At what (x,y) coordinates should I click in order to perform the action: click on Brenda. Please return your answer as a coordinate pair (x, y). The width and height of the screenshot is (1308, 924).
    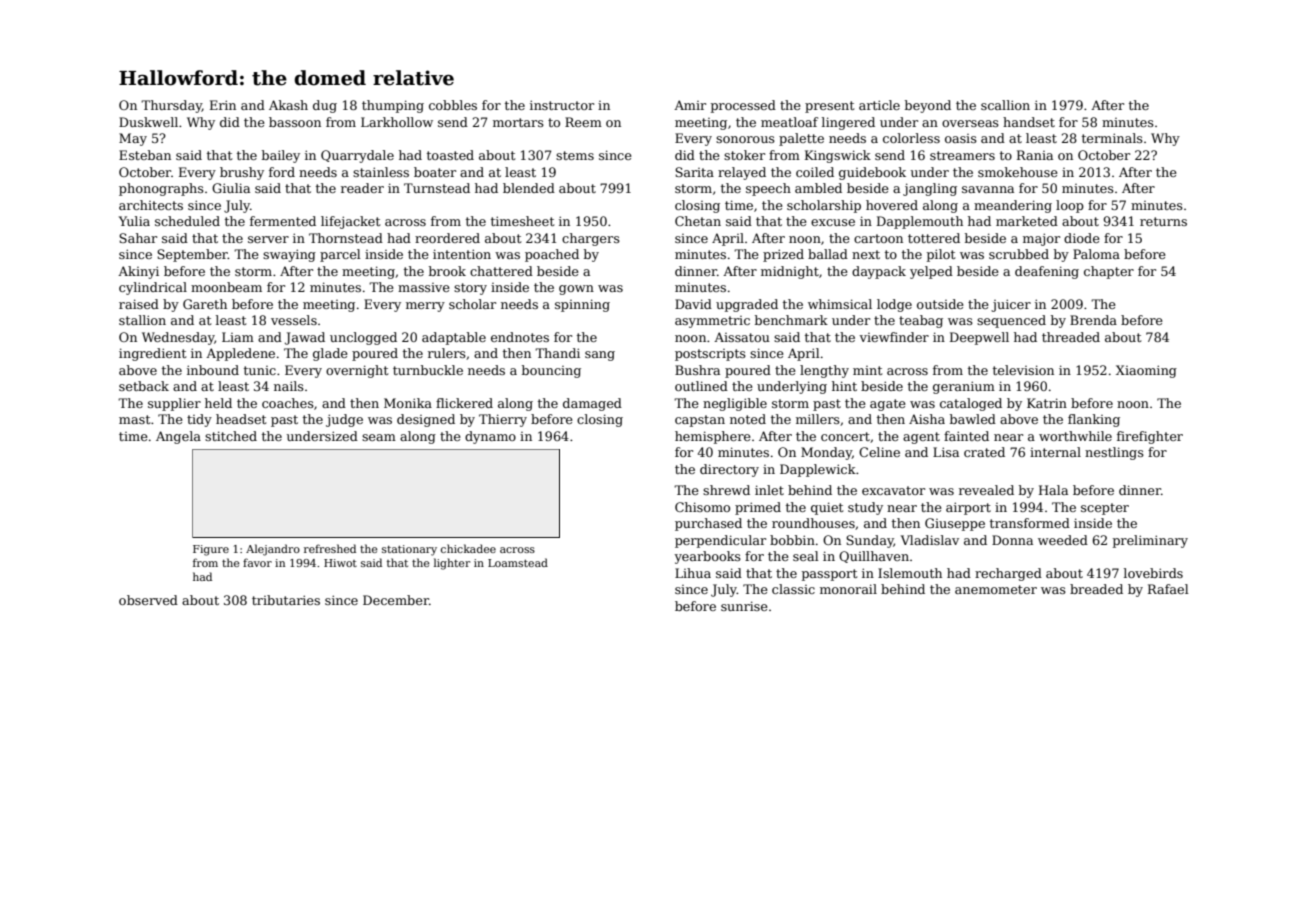
    Looking at the image, I should click on (1093, 320).
